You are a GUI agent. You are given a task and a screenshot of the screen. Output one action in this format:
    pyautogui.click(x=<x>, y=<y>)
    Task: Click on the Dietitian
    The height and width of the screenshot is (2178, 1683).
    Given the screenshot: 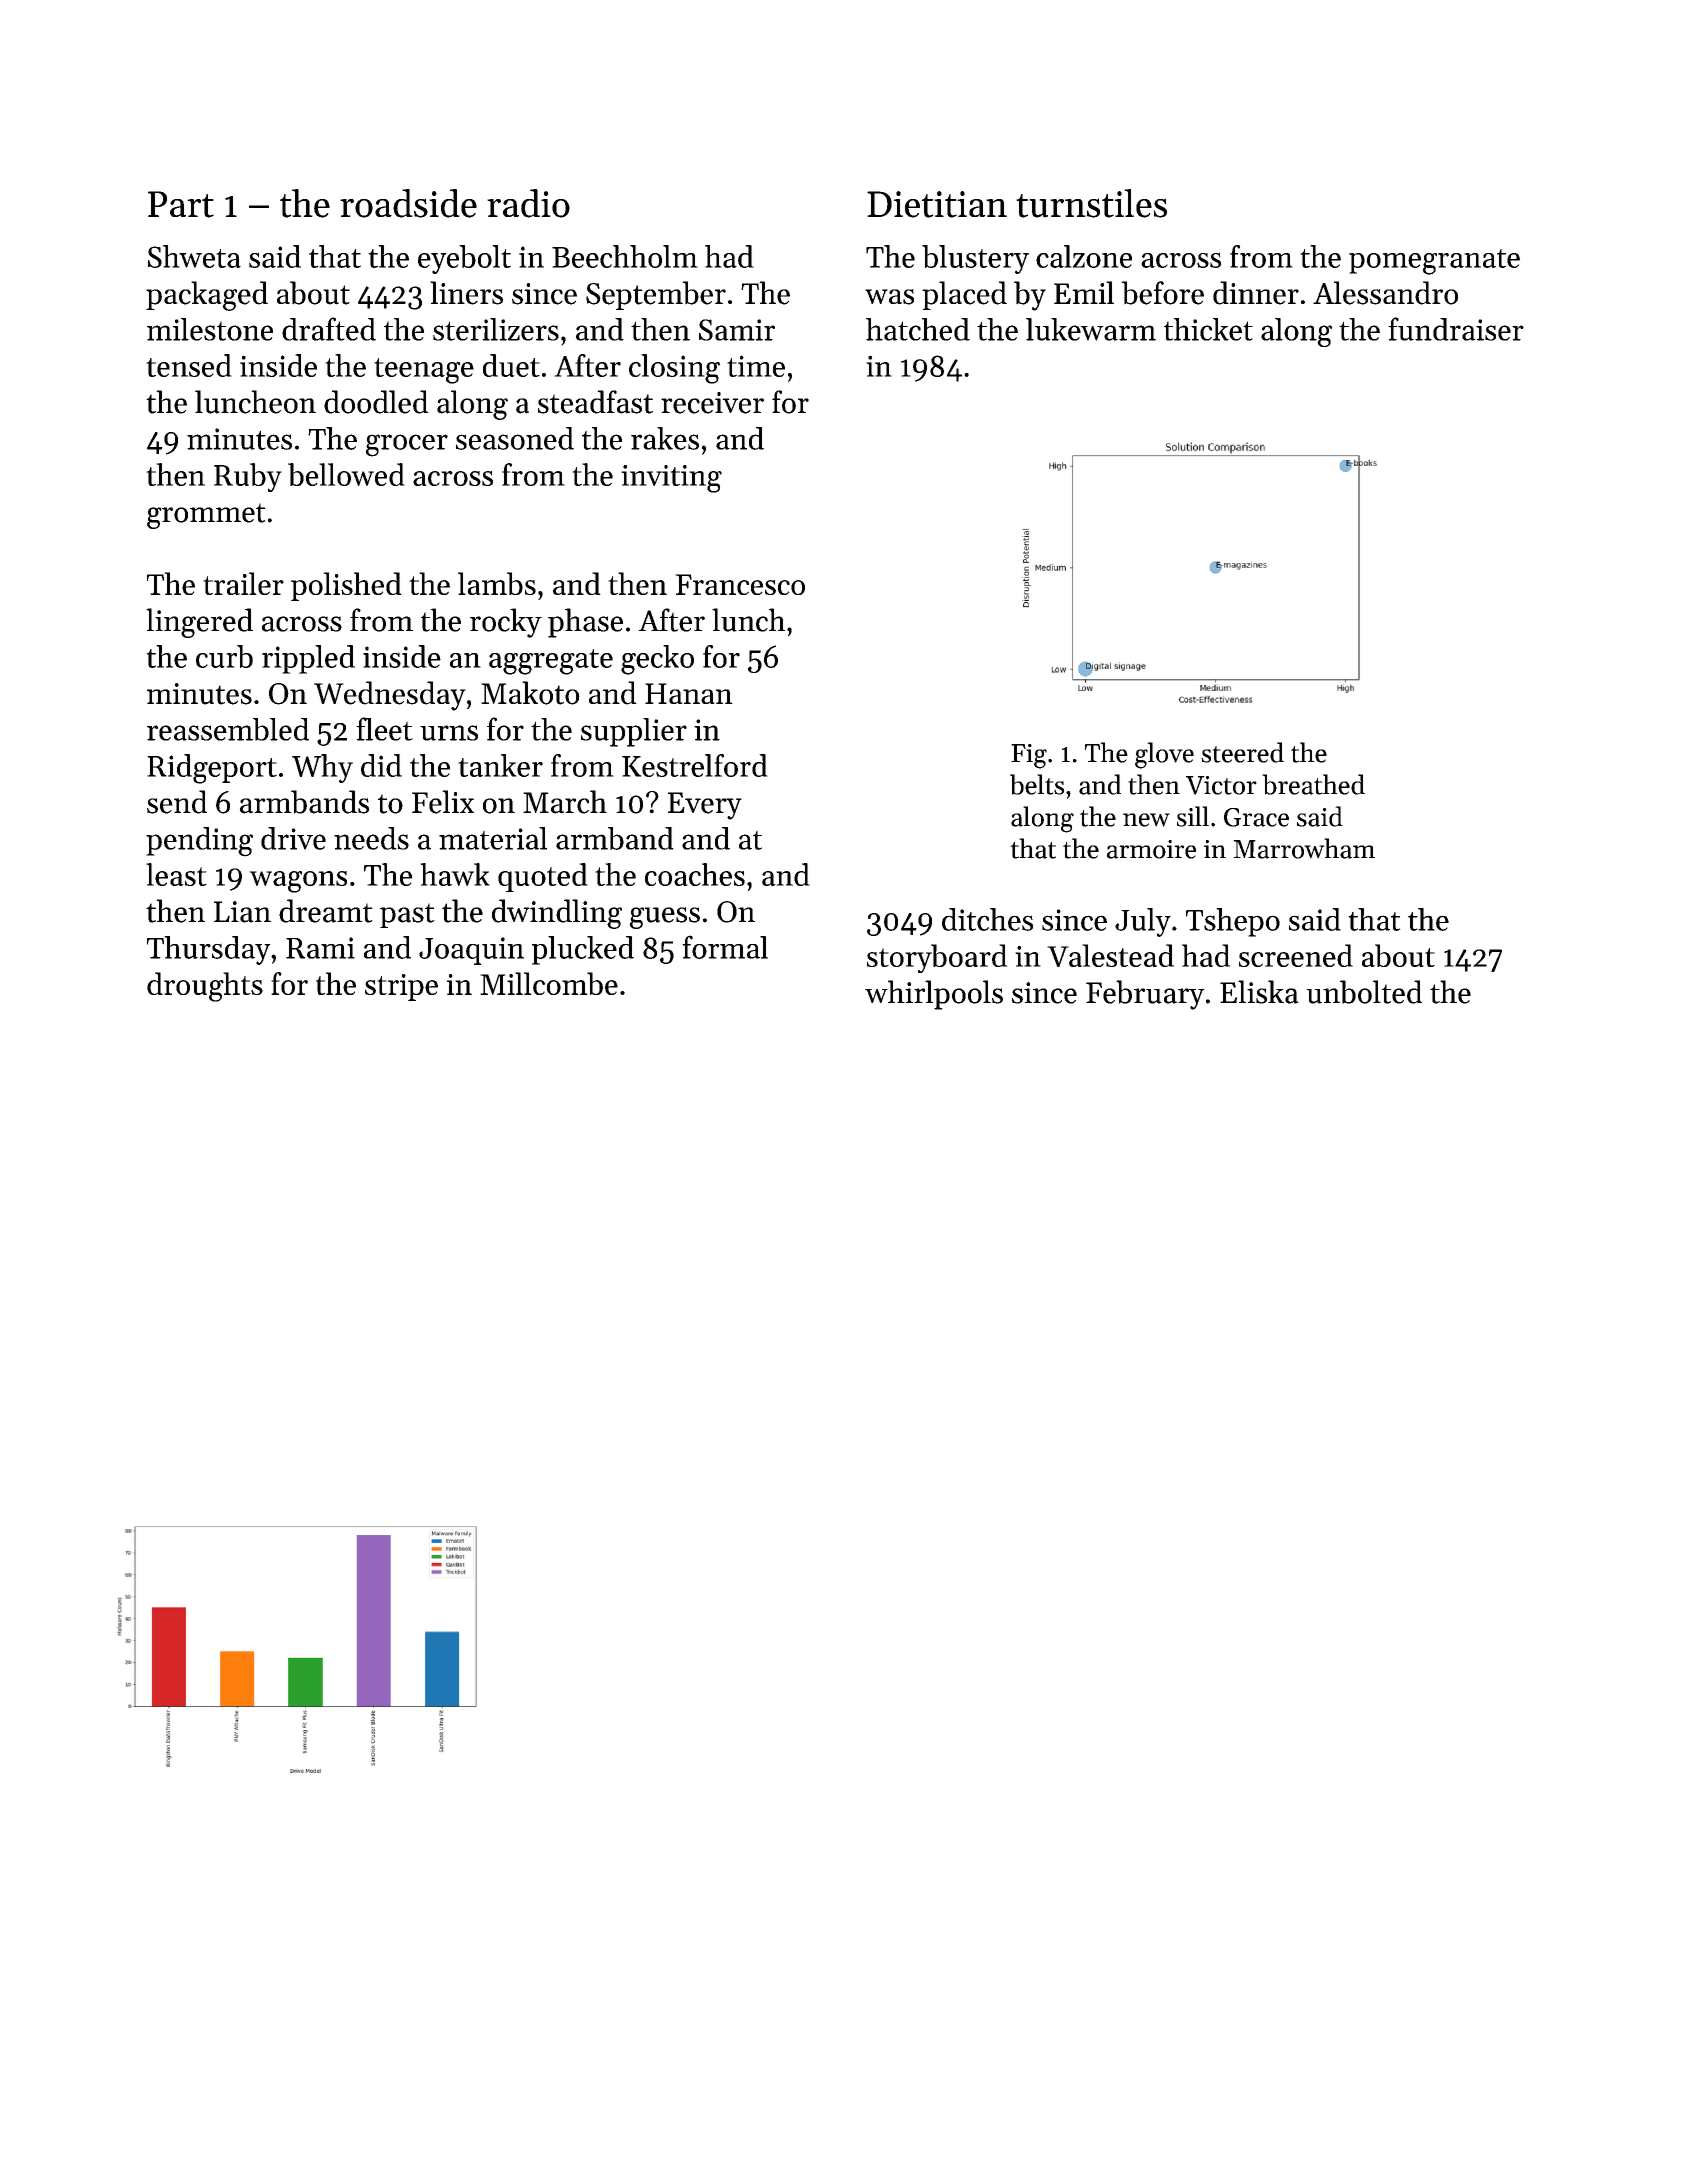 What is the action you would take?
    pyautogui.click(x=937, y=204)
